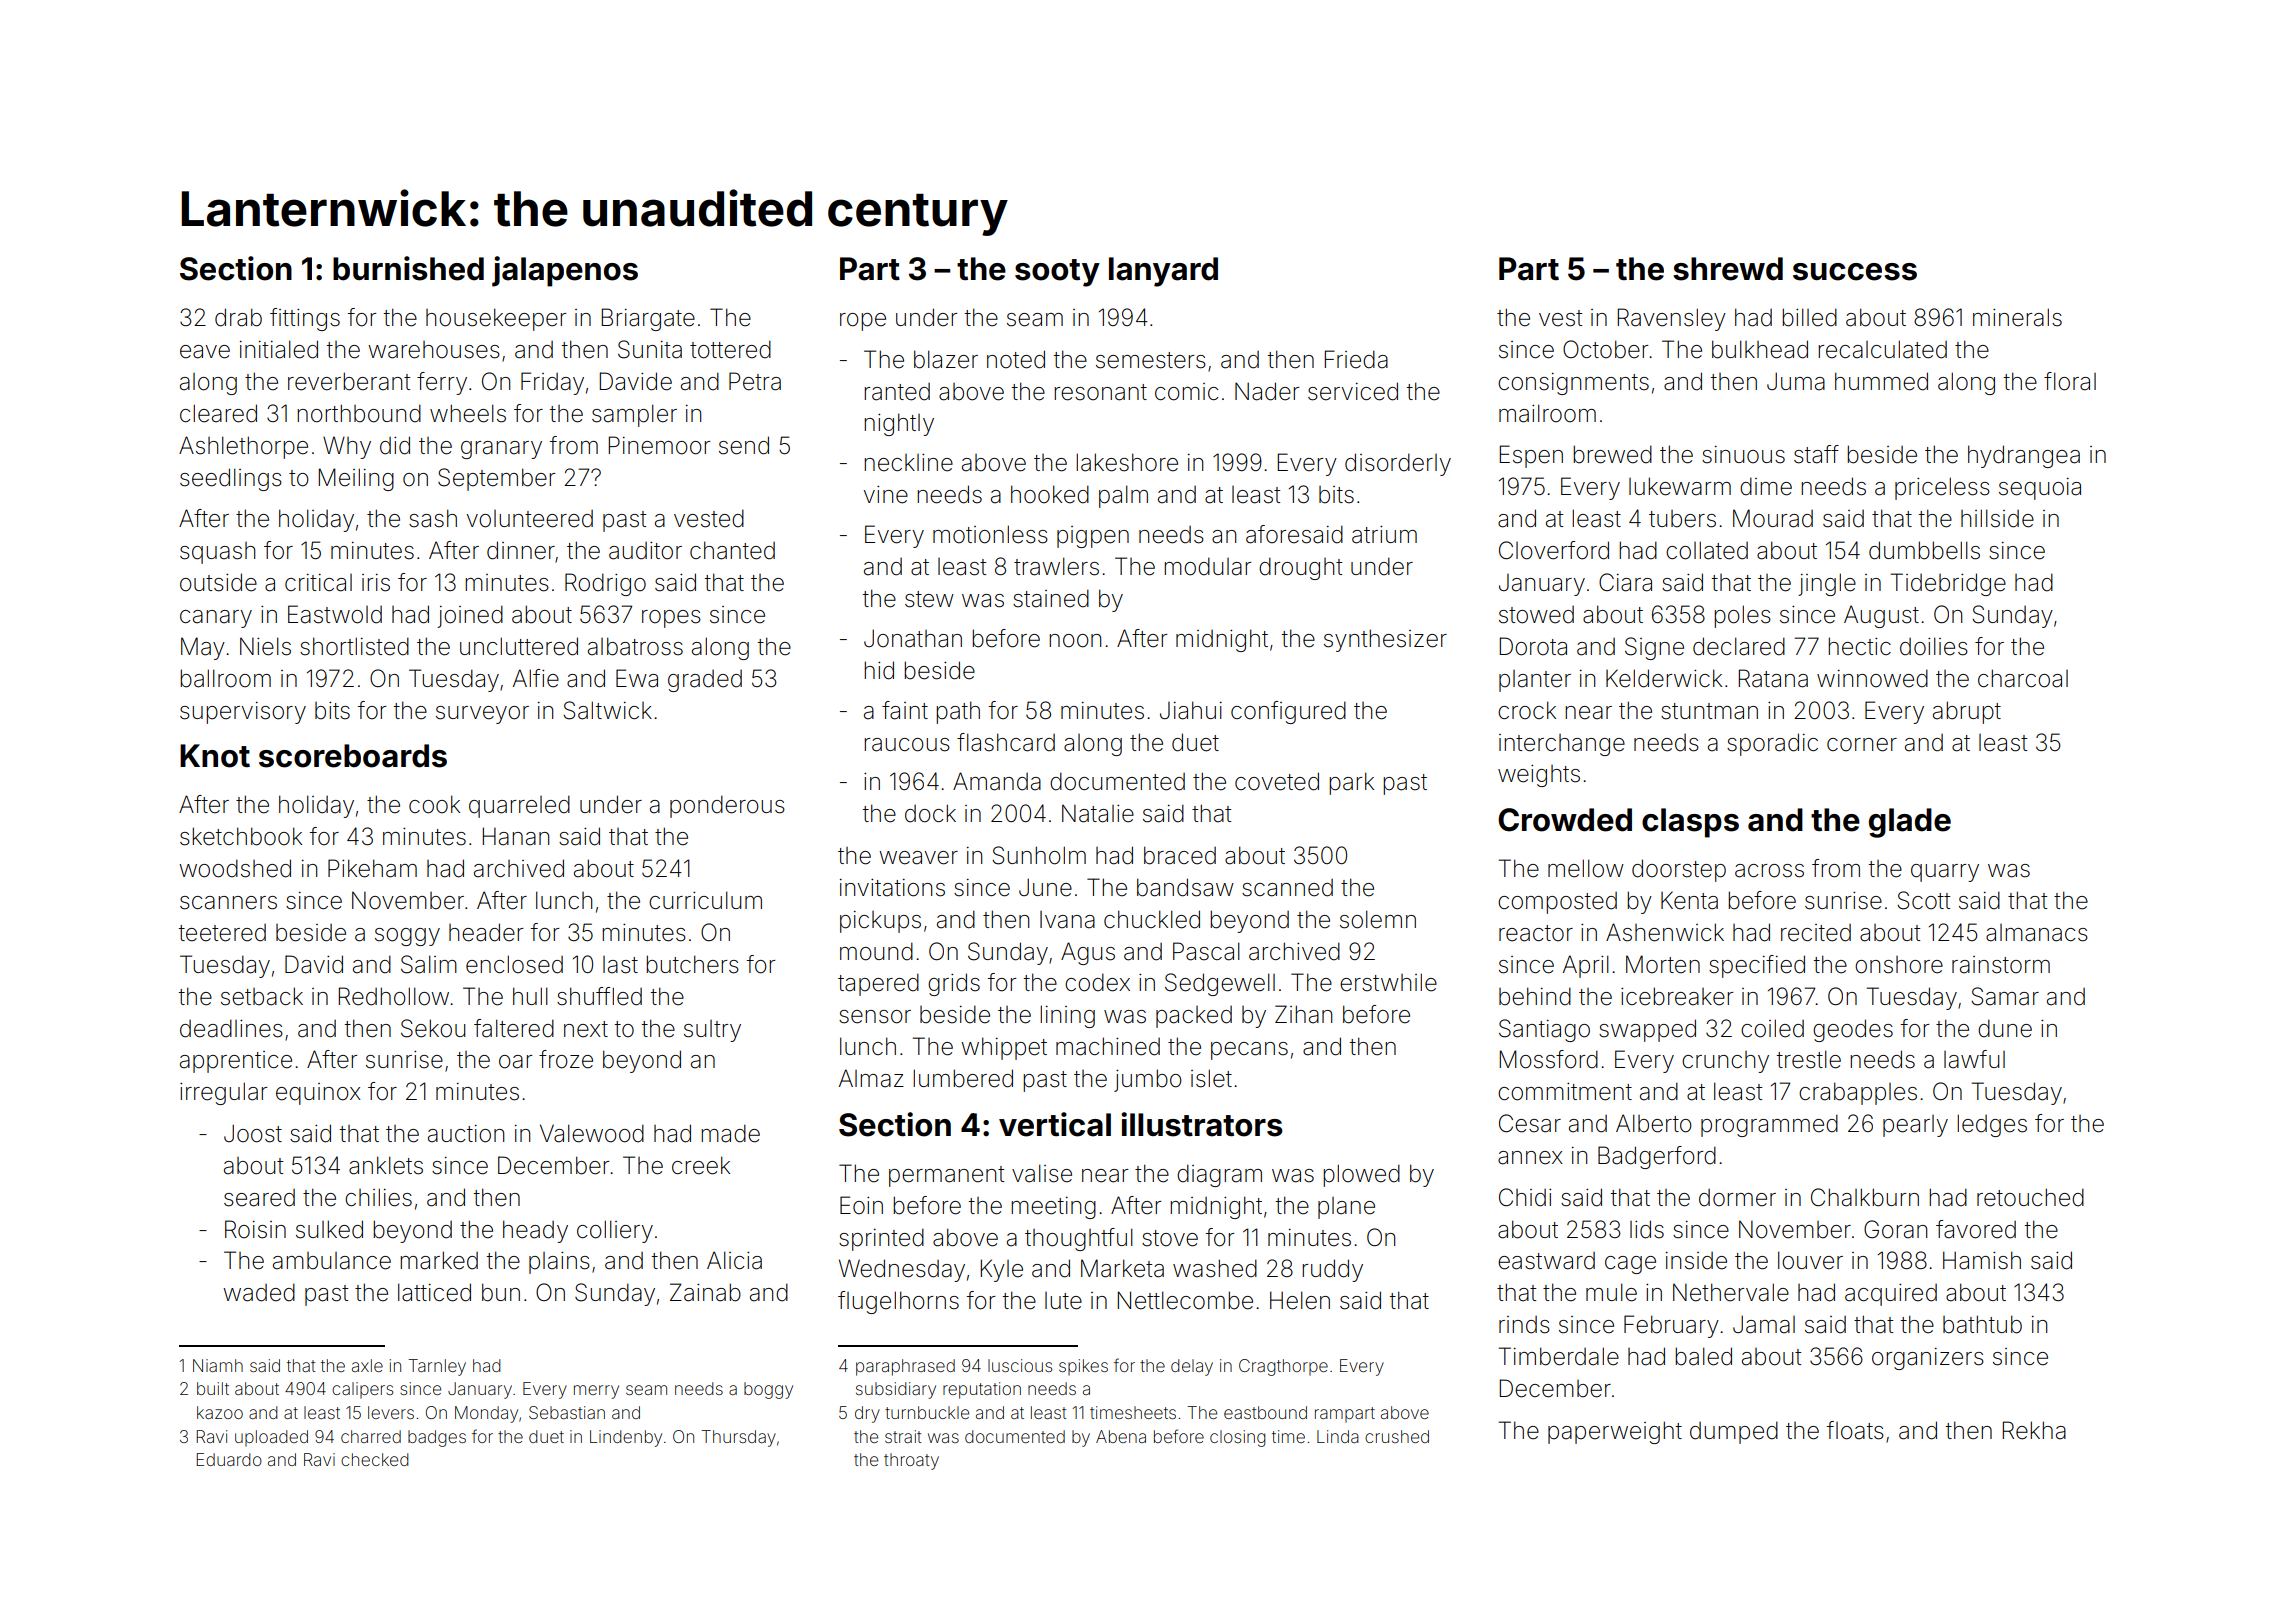 This screenshot has height=1620, width=2292. Describe the element at coordinates (1997, 518) in the screenshot. I see `hillside` at that location.
